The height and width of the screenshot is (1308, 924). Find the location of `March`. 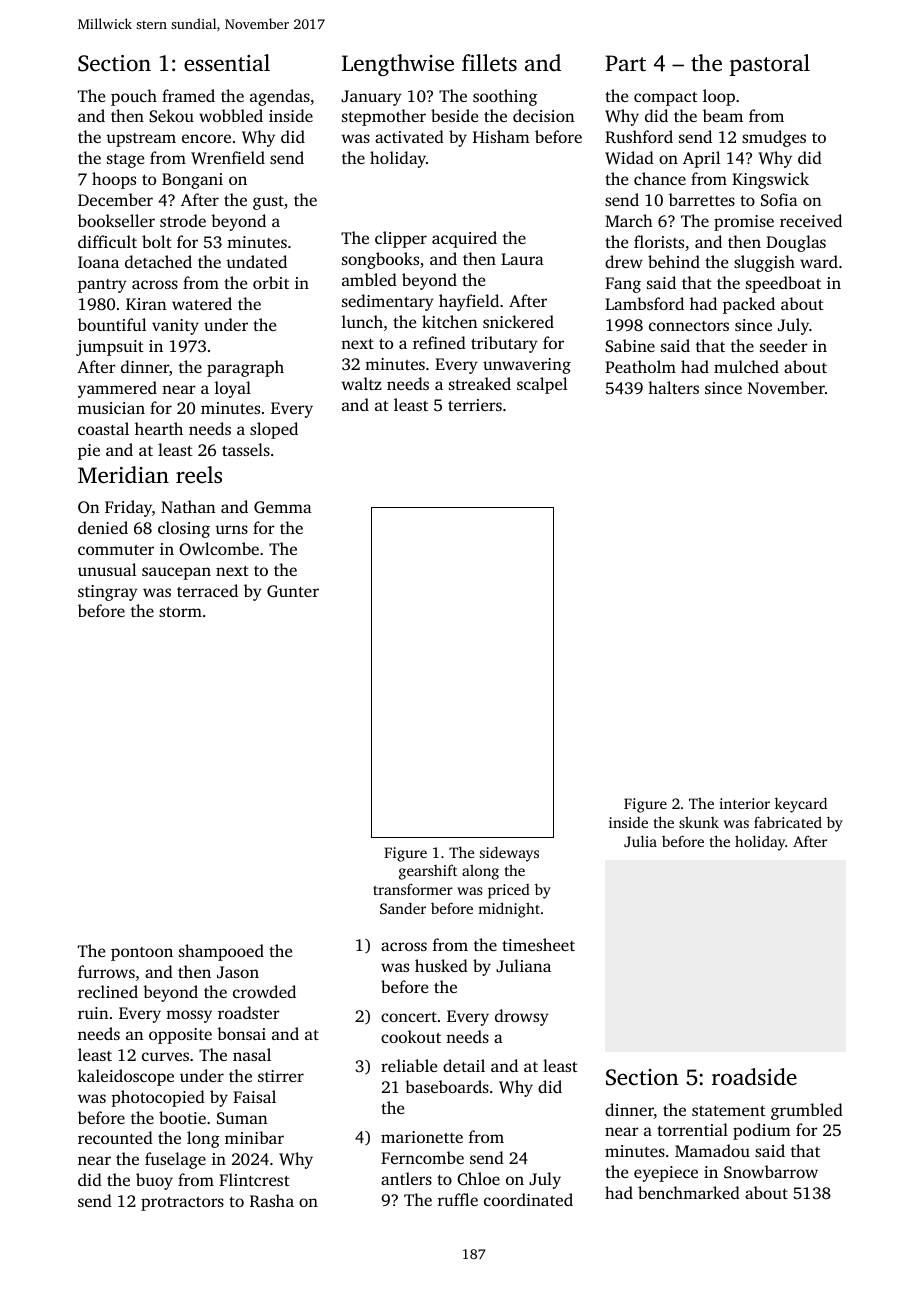

March is located at coordinates (629, 220).
